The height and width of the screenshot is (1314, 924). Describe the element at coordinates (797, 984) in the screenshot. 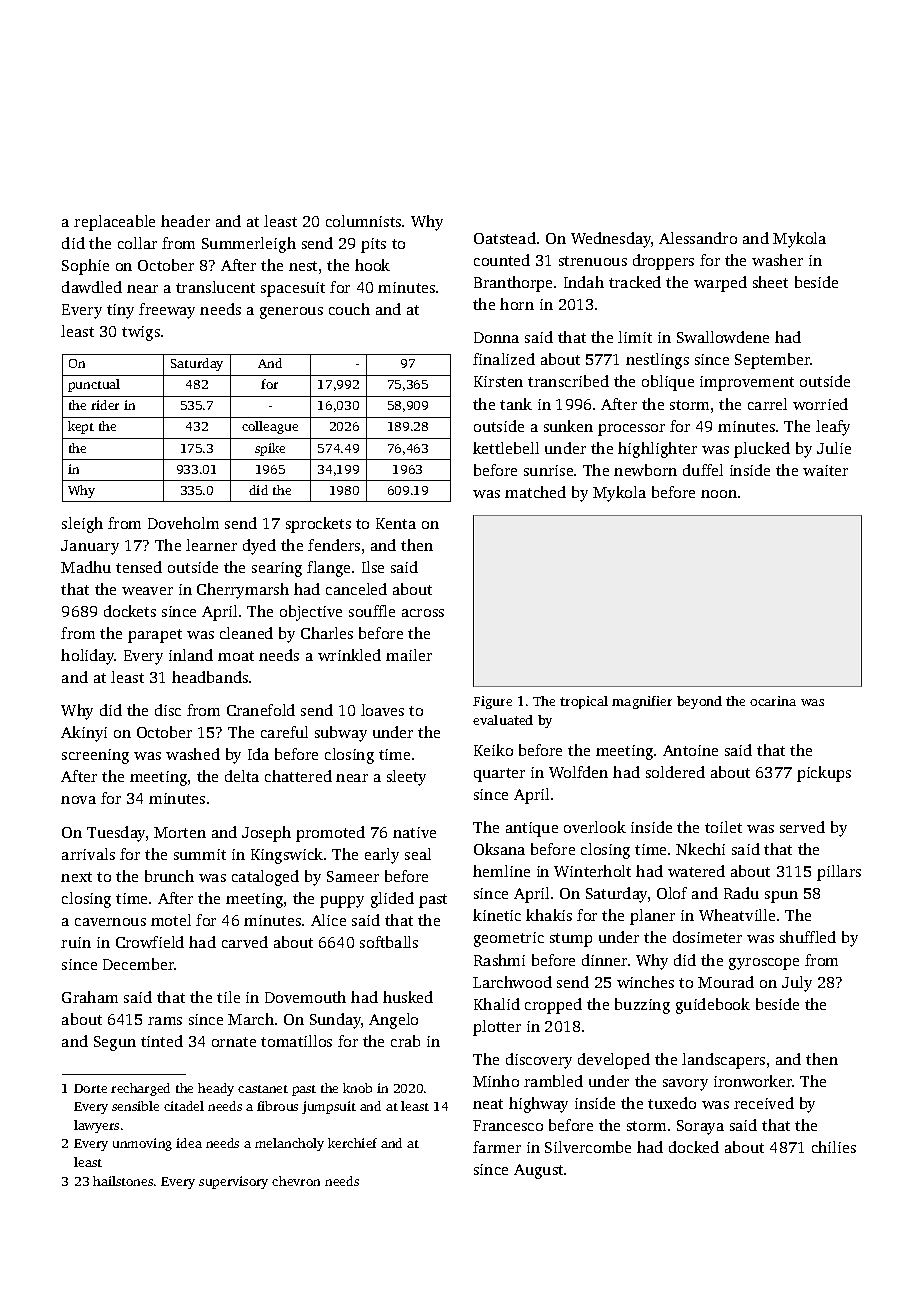

I see `July` at that location.
